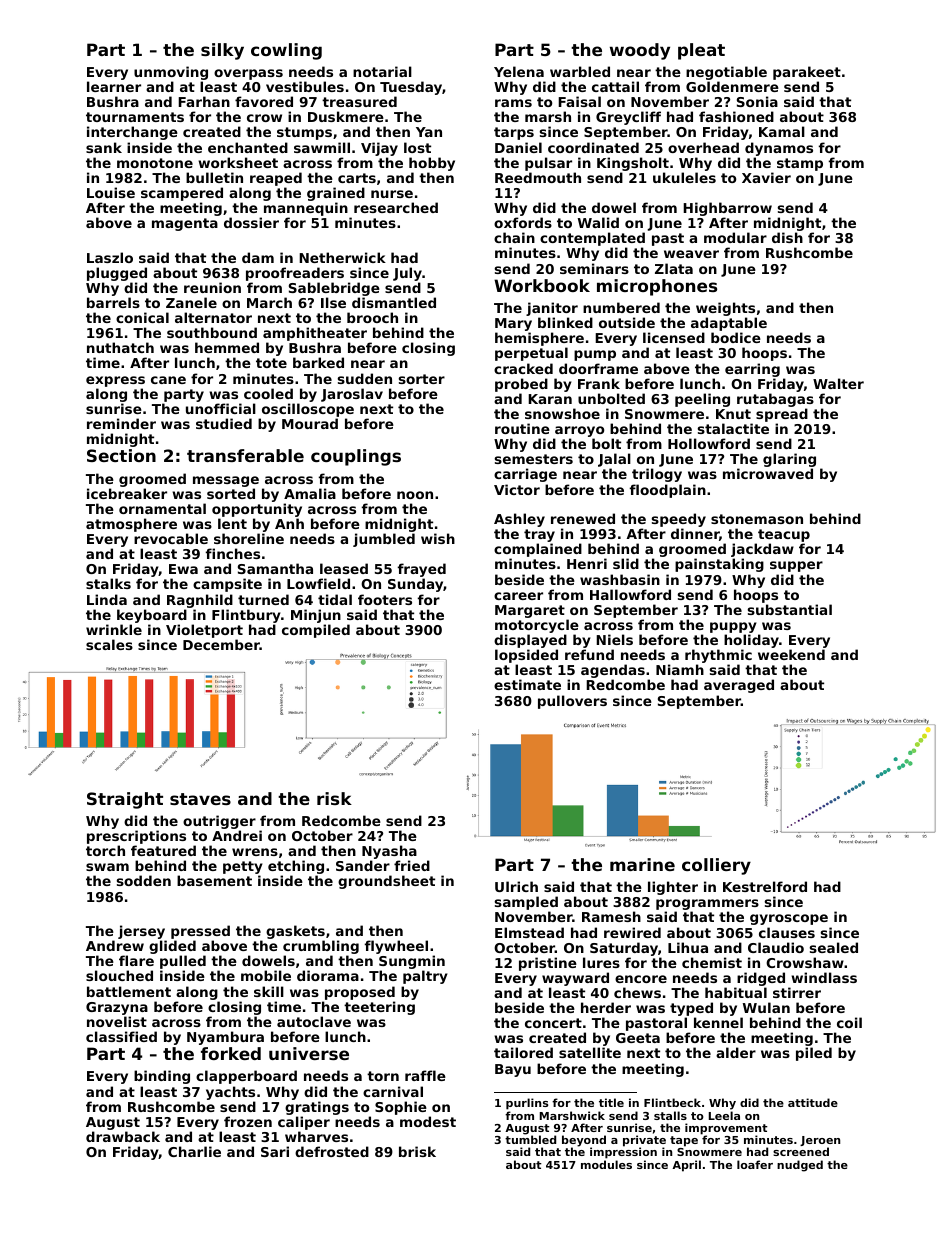  I want to click on Charlie, so click(194, 1151).
